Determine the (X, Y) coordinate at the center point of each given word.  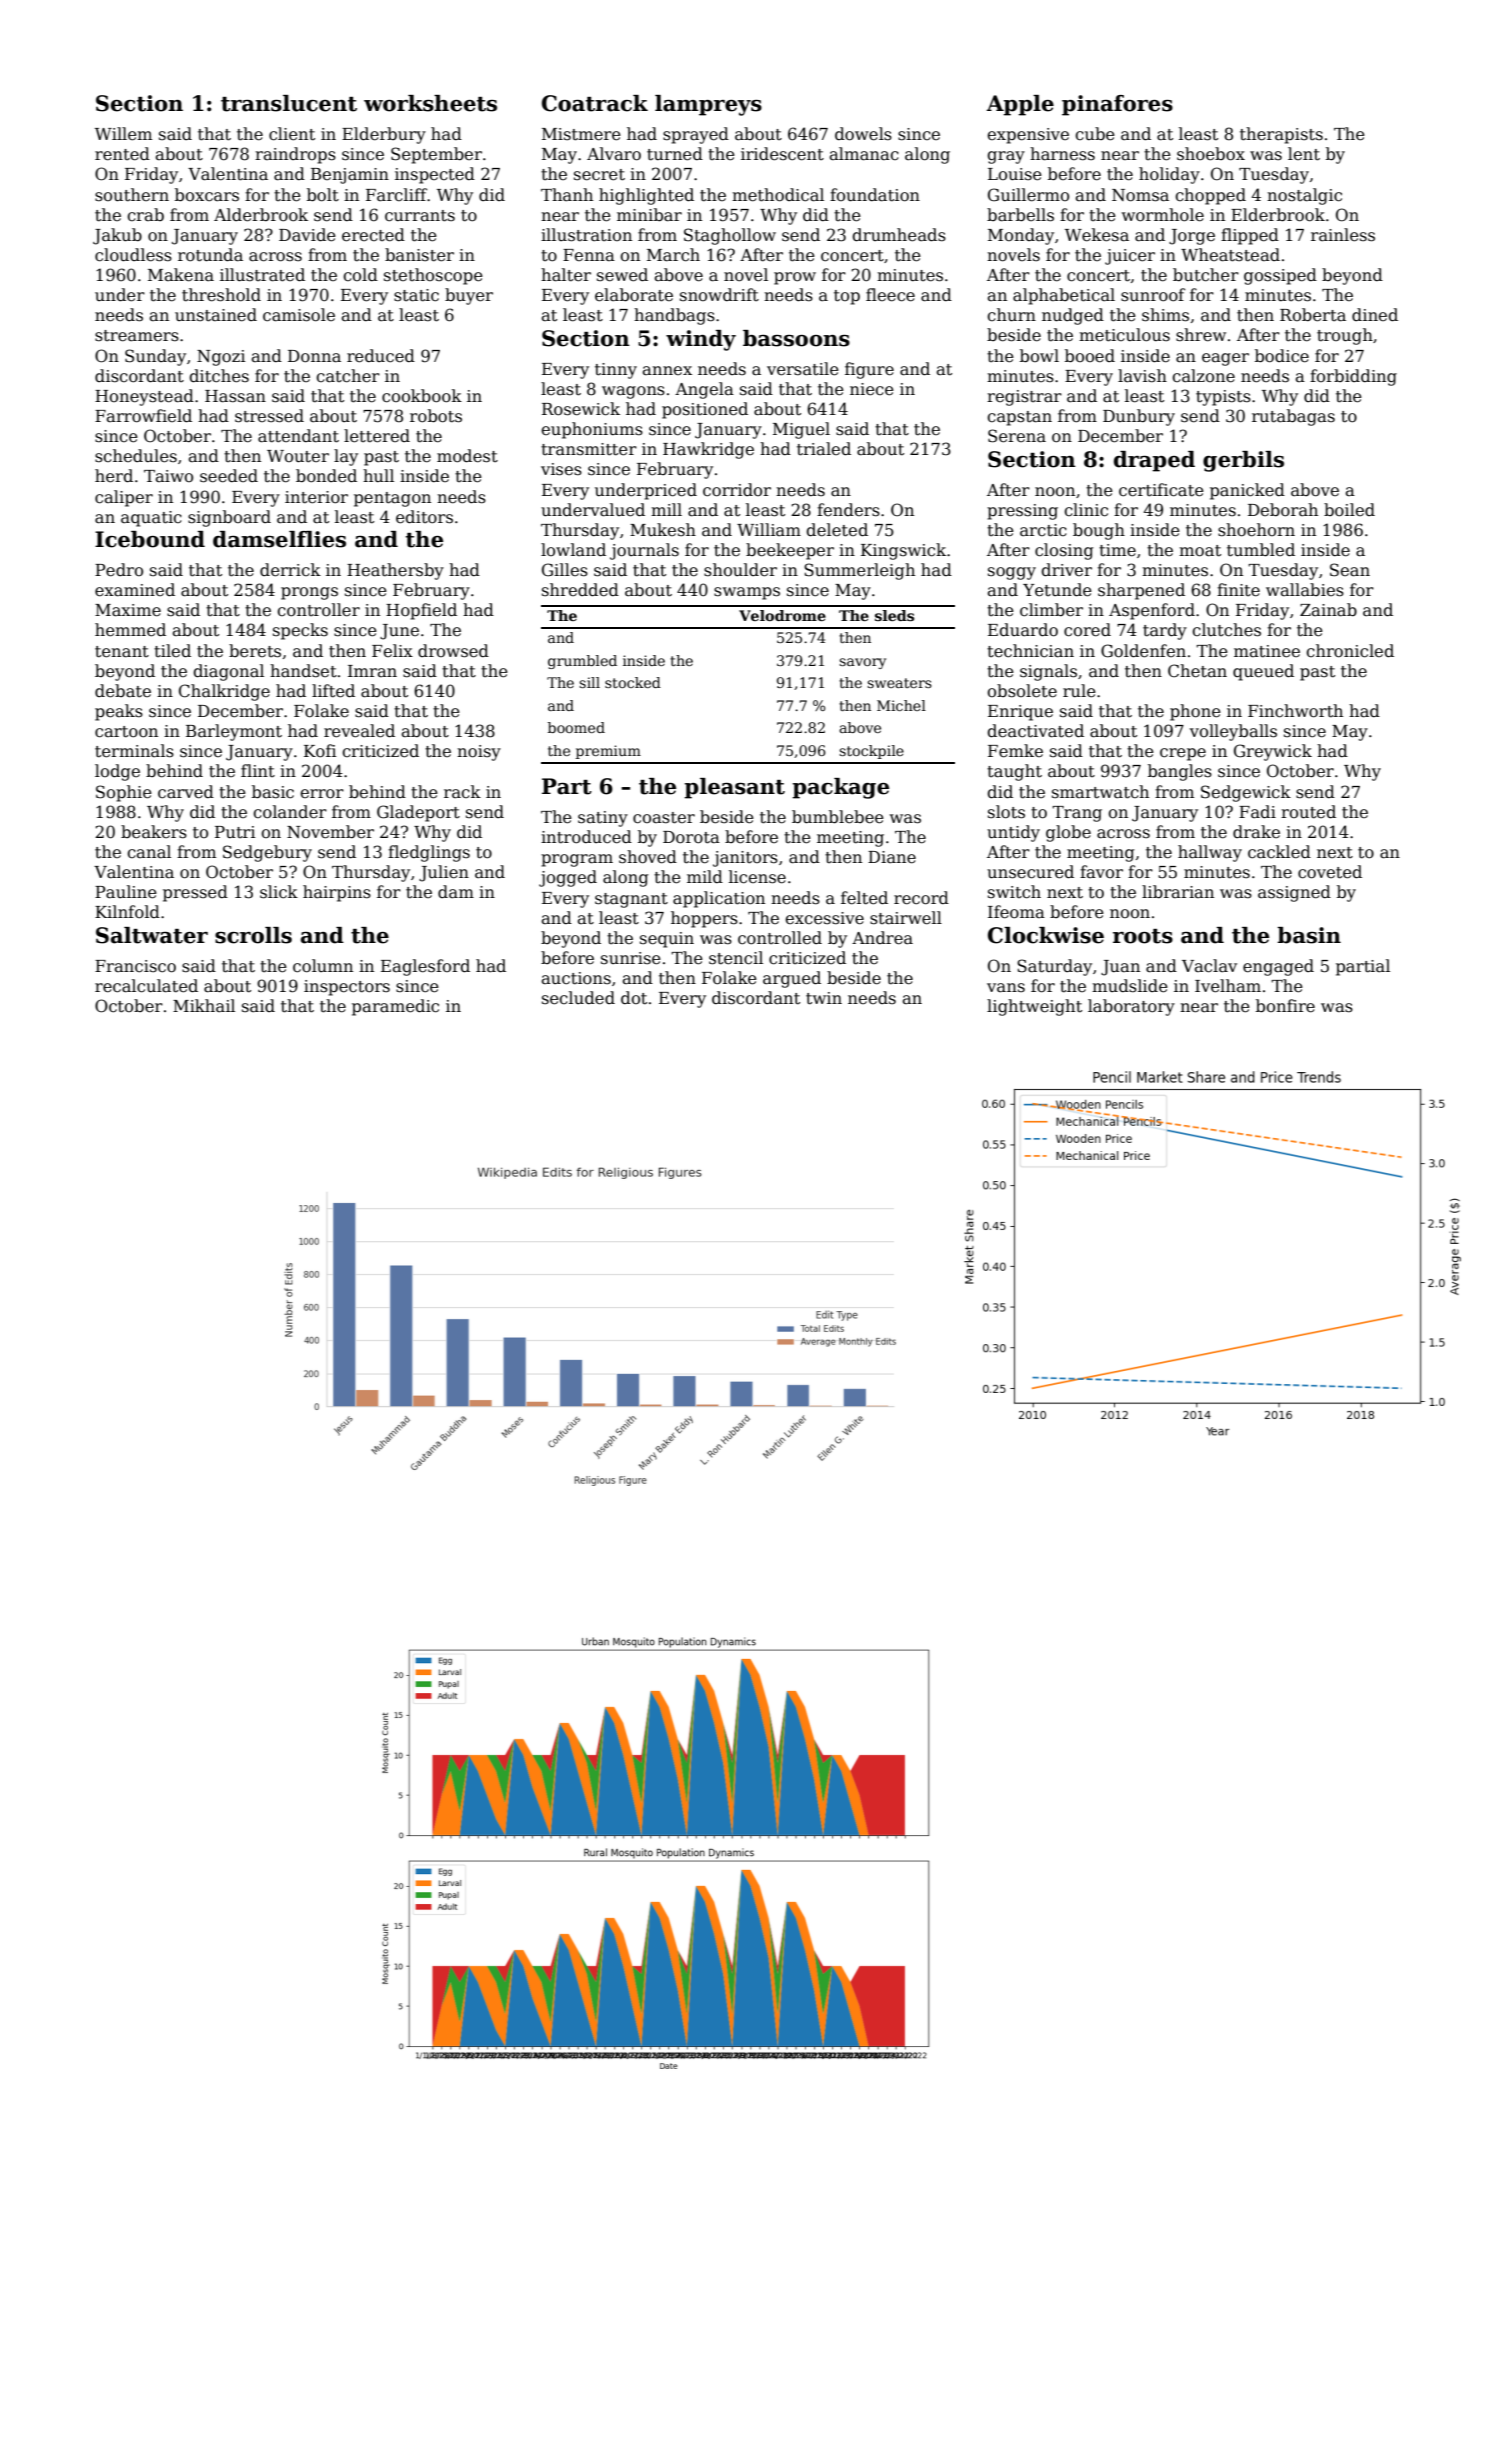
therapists (1281, 135)
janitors (745, 859)
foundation (875, 195)
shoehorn (1256, 530)
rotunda (210, 255)
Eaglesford (425, 967)
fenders (848, 510)
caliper (124, 498)
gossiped (1280, 276)
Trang (1077, 814)
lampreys (708, 105)
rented (122, 154)
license (757, 877)
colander (290, 812)
